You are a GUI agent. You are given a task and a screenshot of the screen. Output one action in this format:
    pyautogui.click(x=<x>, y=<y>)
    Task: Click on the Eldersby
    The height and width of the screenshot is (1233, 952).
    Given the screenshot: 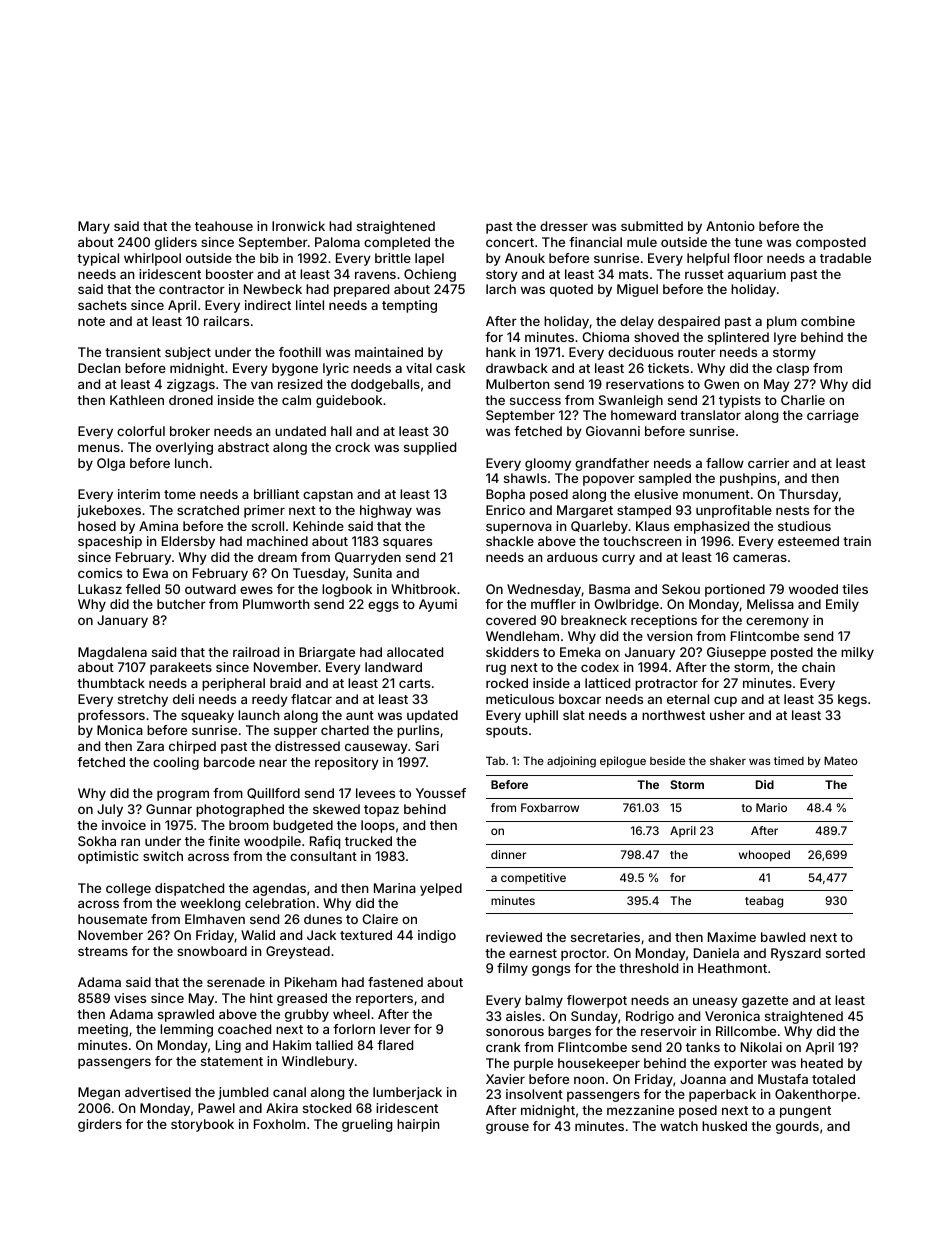 What is the action you would take?
    pyautogui.click(x=188, y=542)
